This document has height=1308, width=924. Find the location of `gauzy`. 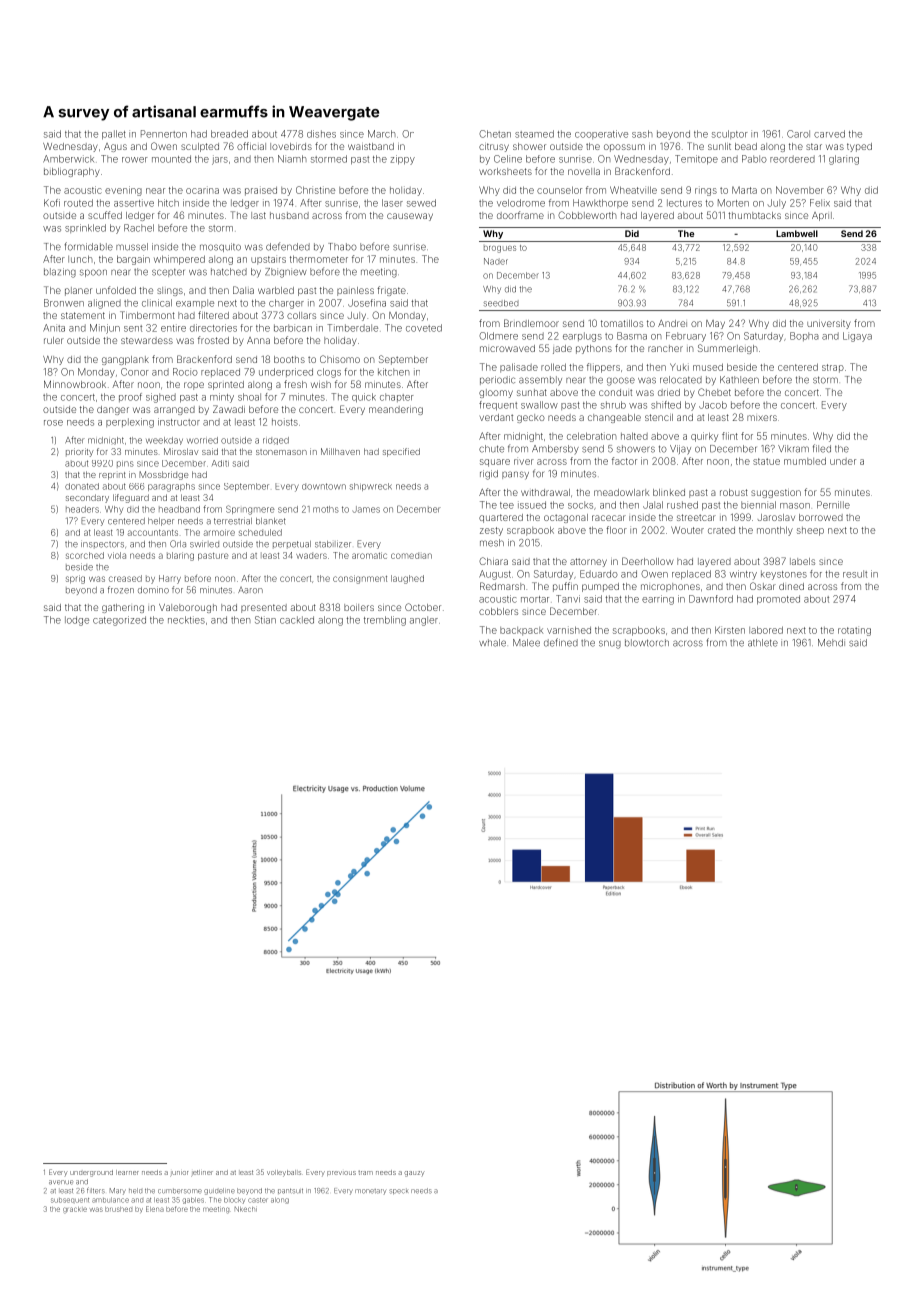

gauzy is located at coordinates (415, 1174).
